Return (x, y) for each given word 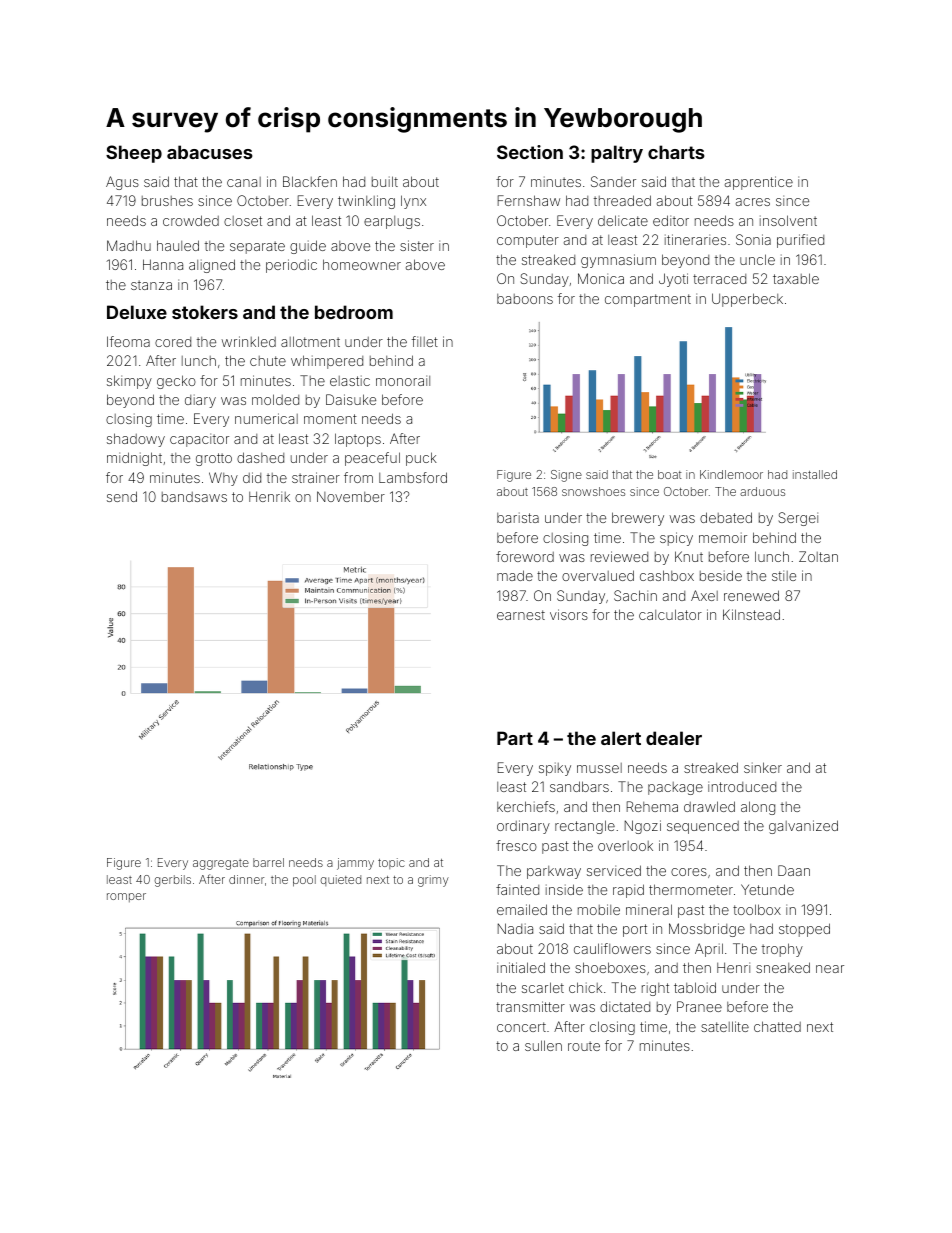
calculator (670, 614)
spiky (555, 769)
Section (530, 152)
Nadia (515, 928)
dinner (246, 879)
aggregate (221, 864)
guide (308, 247)
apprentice (759, 183)
